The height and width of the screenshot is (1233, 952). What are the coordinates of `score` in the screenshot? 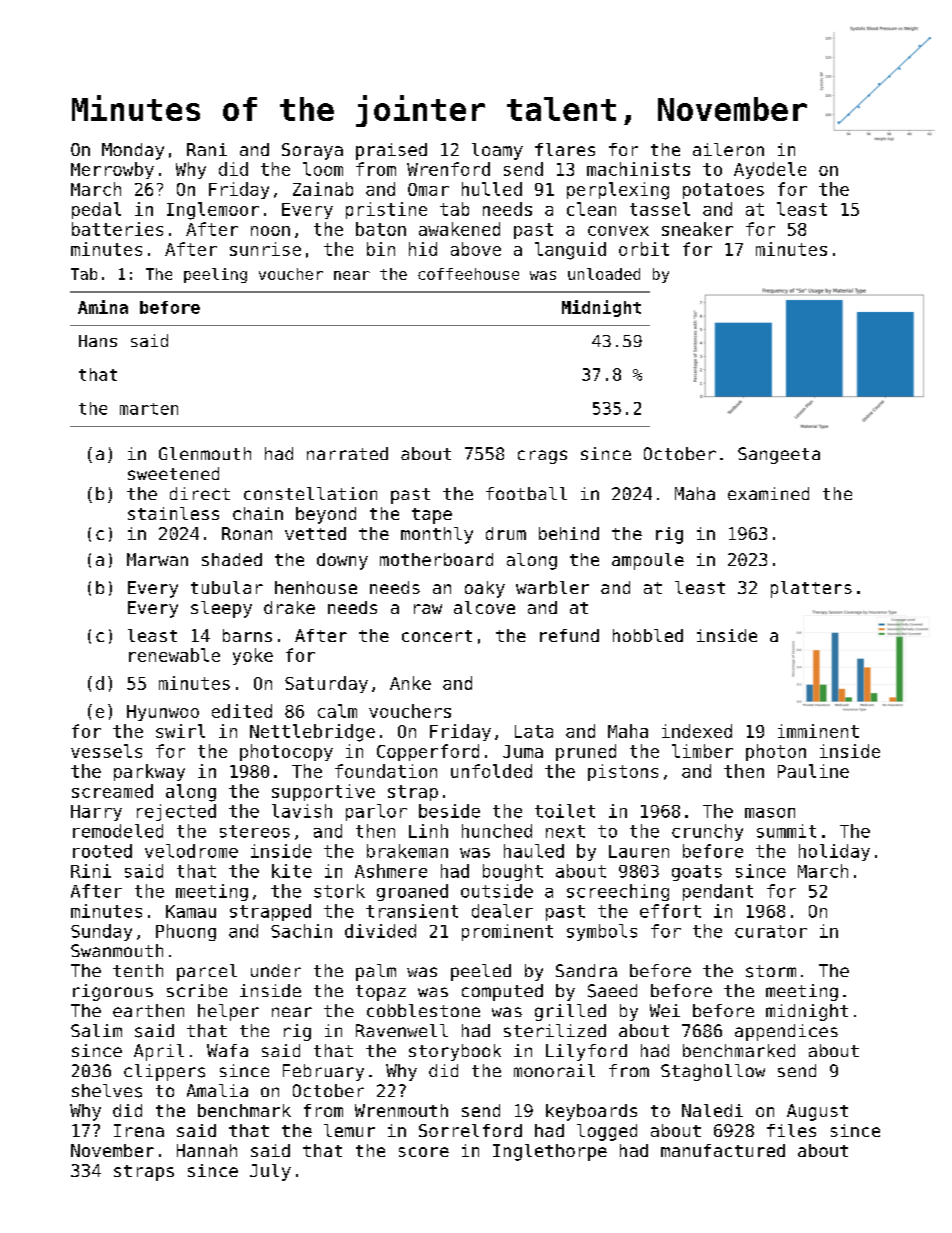 It's located at (424, 1152).
